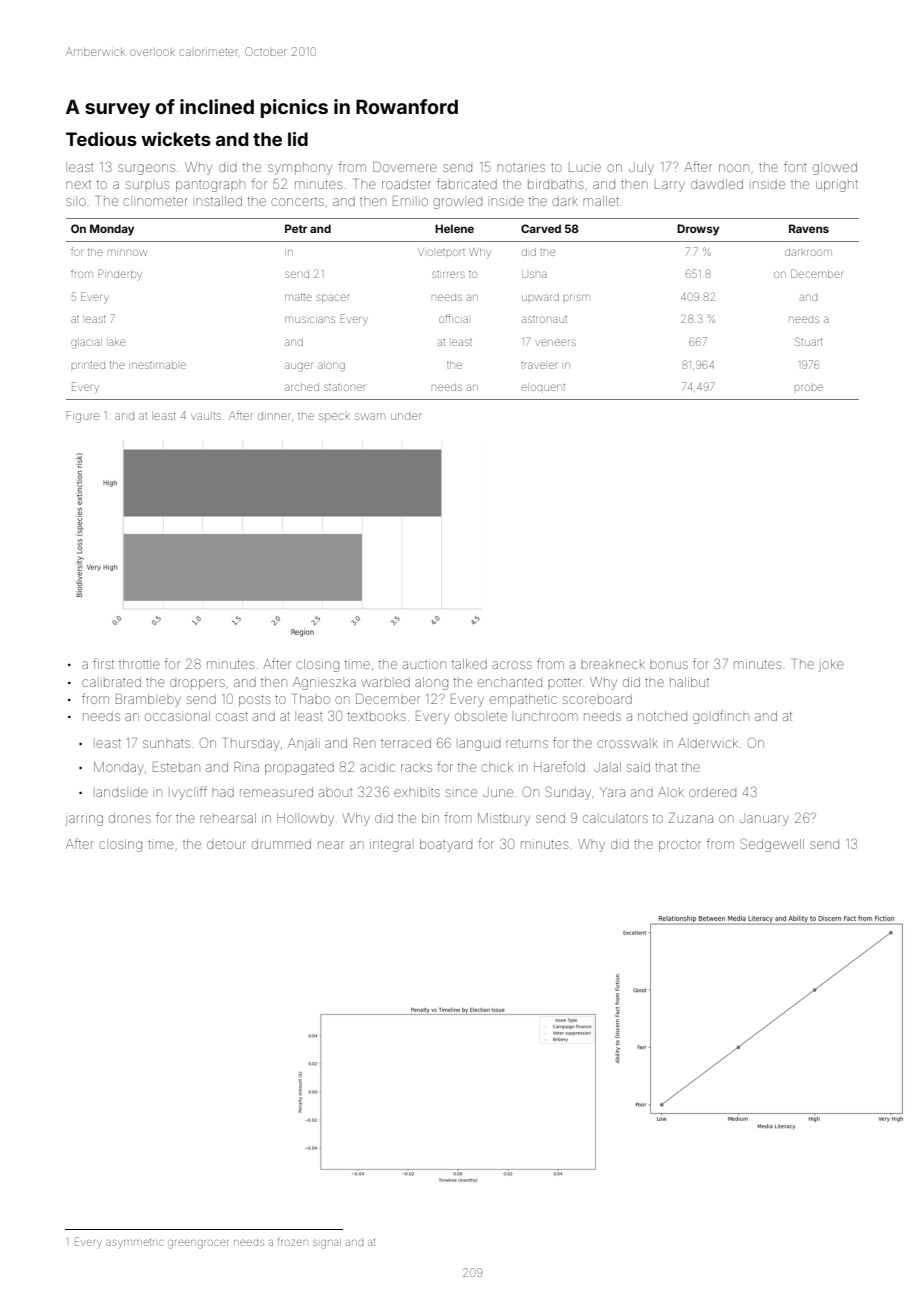 This page has height=1308, width=924. Describe the element at coordinates (662, 716) in the page. I see `notched` at that location.
